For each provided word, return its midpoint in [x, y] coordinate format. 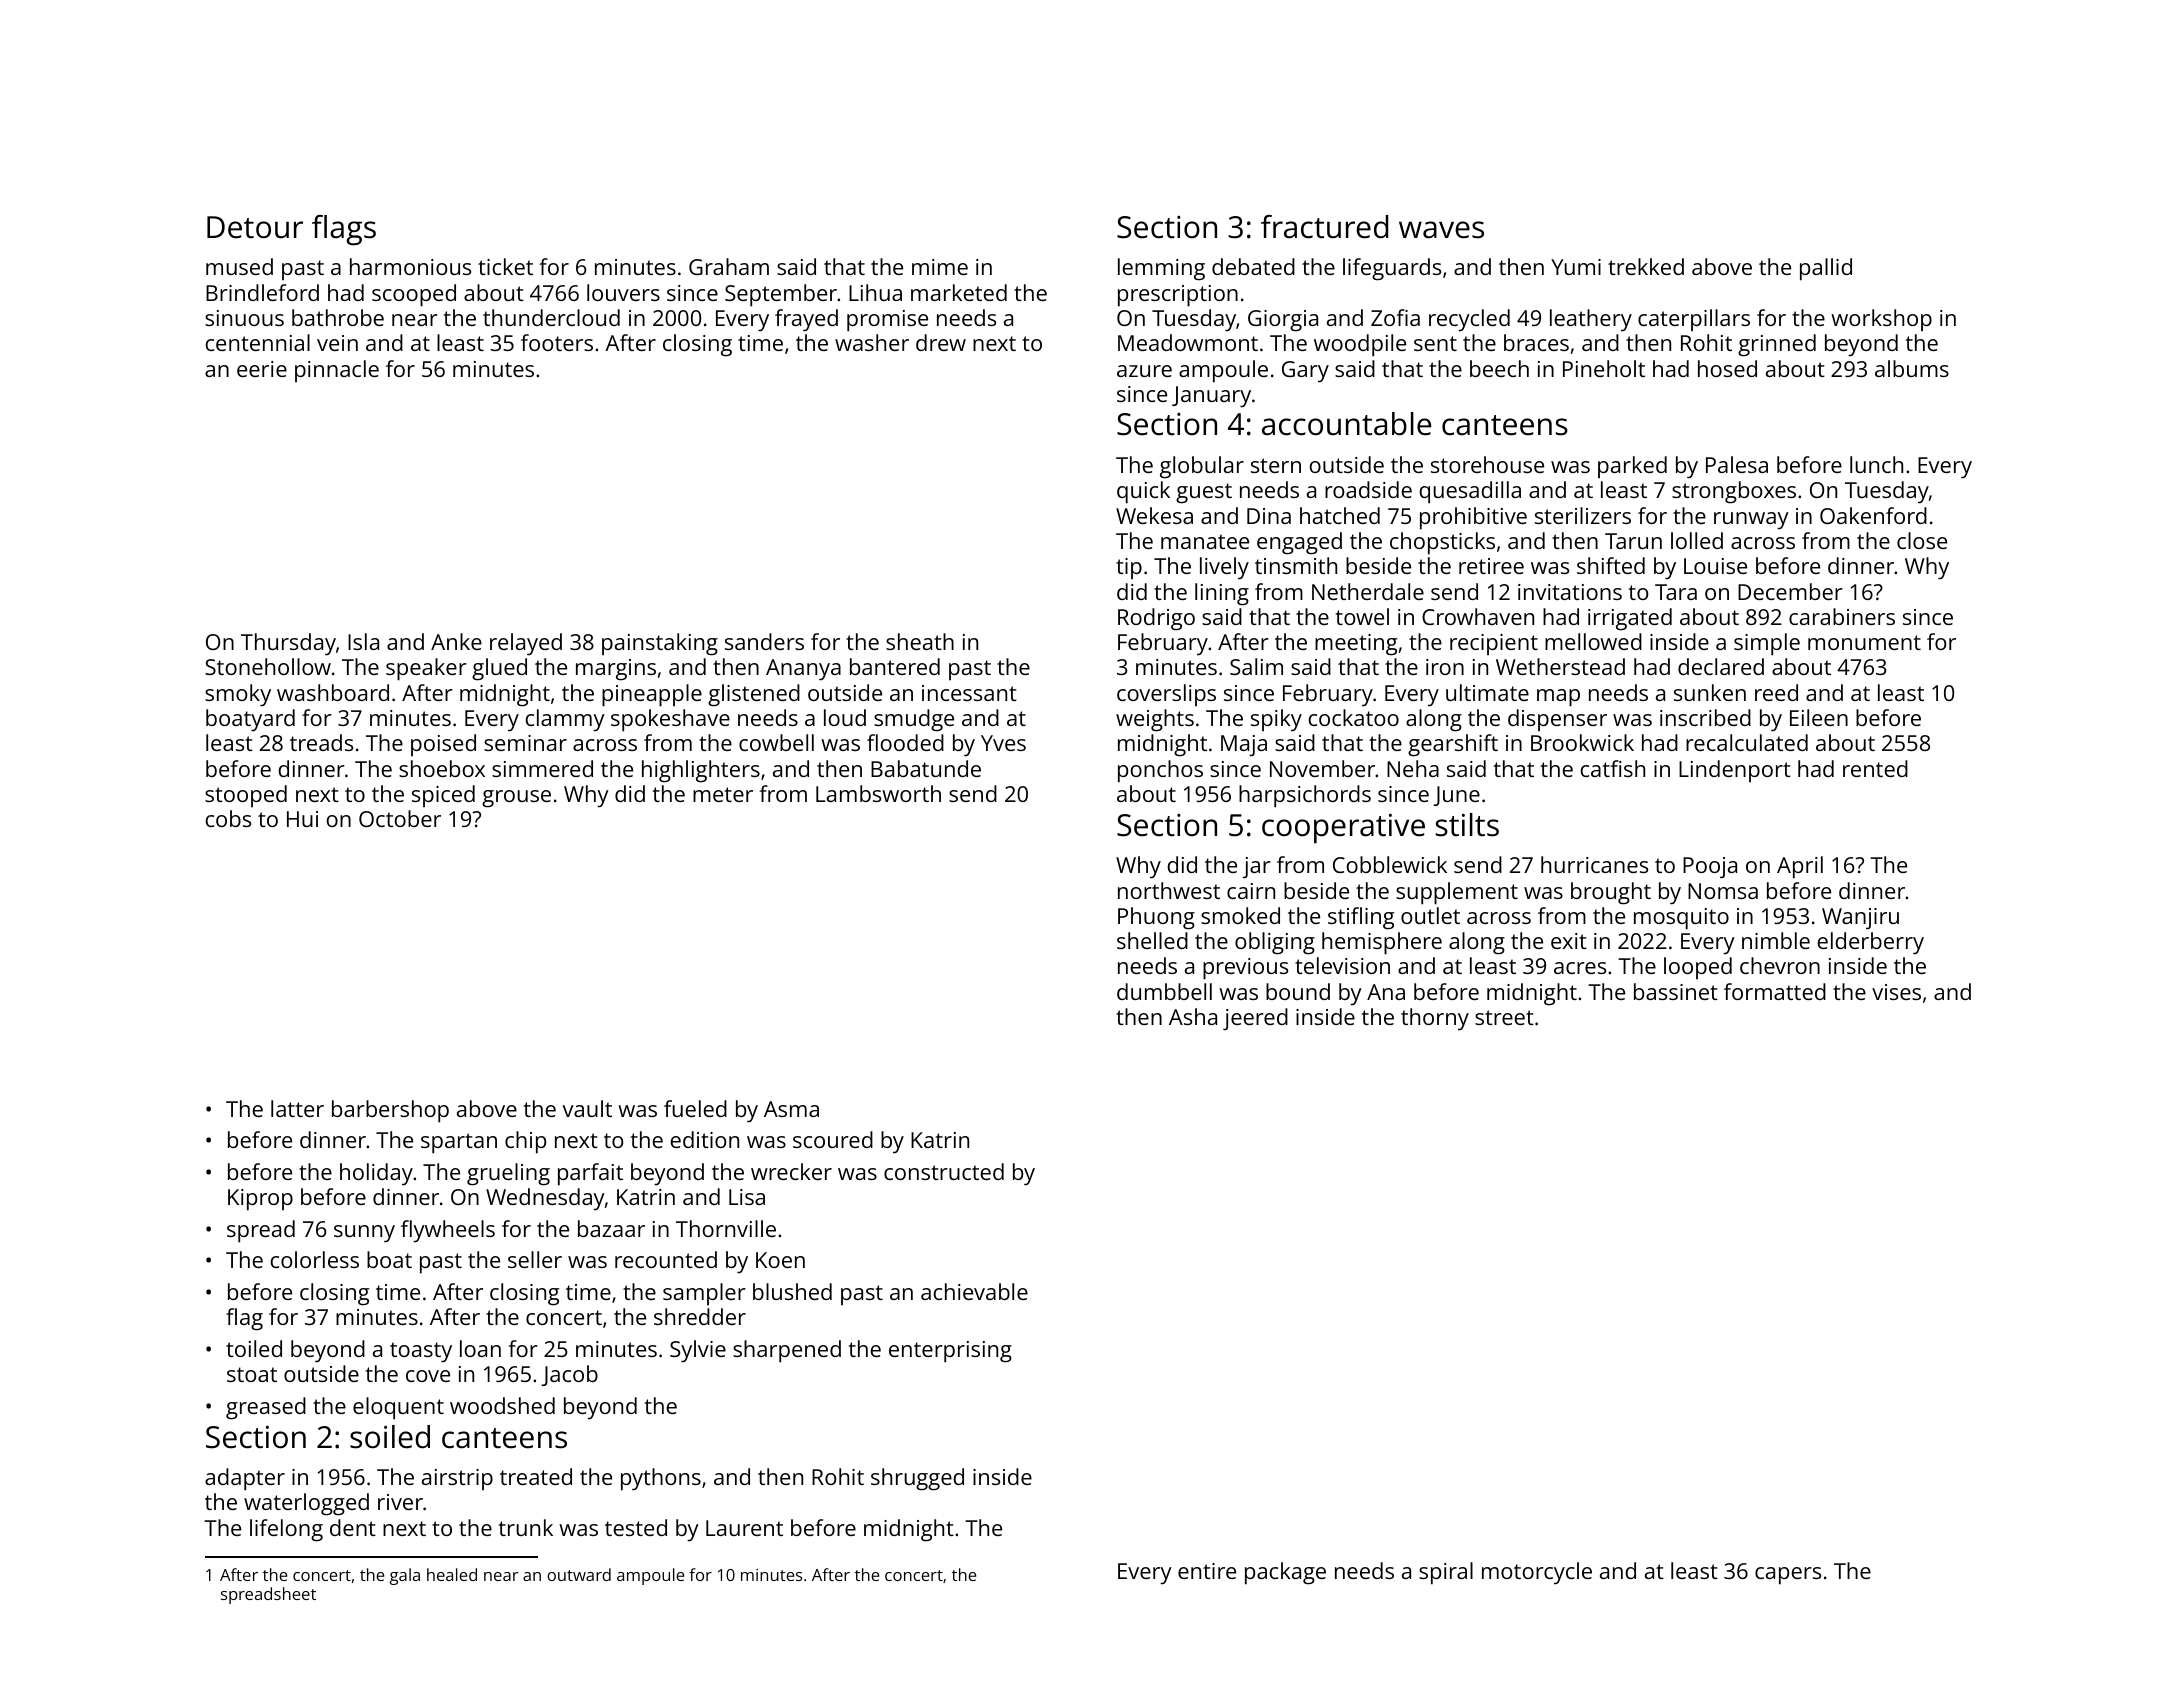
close [1922, 540]
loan [480, 1348]
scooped [414, 295]
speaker [426, 669]
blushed [792, 1291]
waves [1441, 230]
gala [405, 1576]
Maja [1244, 746]
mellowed [1593, 641]
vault [587, 1108]
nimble [1776, 940]
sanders [764, 641]
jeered [1255, 1019]
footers [557, 342]
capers [1788, 1576]
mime [940, 267]
